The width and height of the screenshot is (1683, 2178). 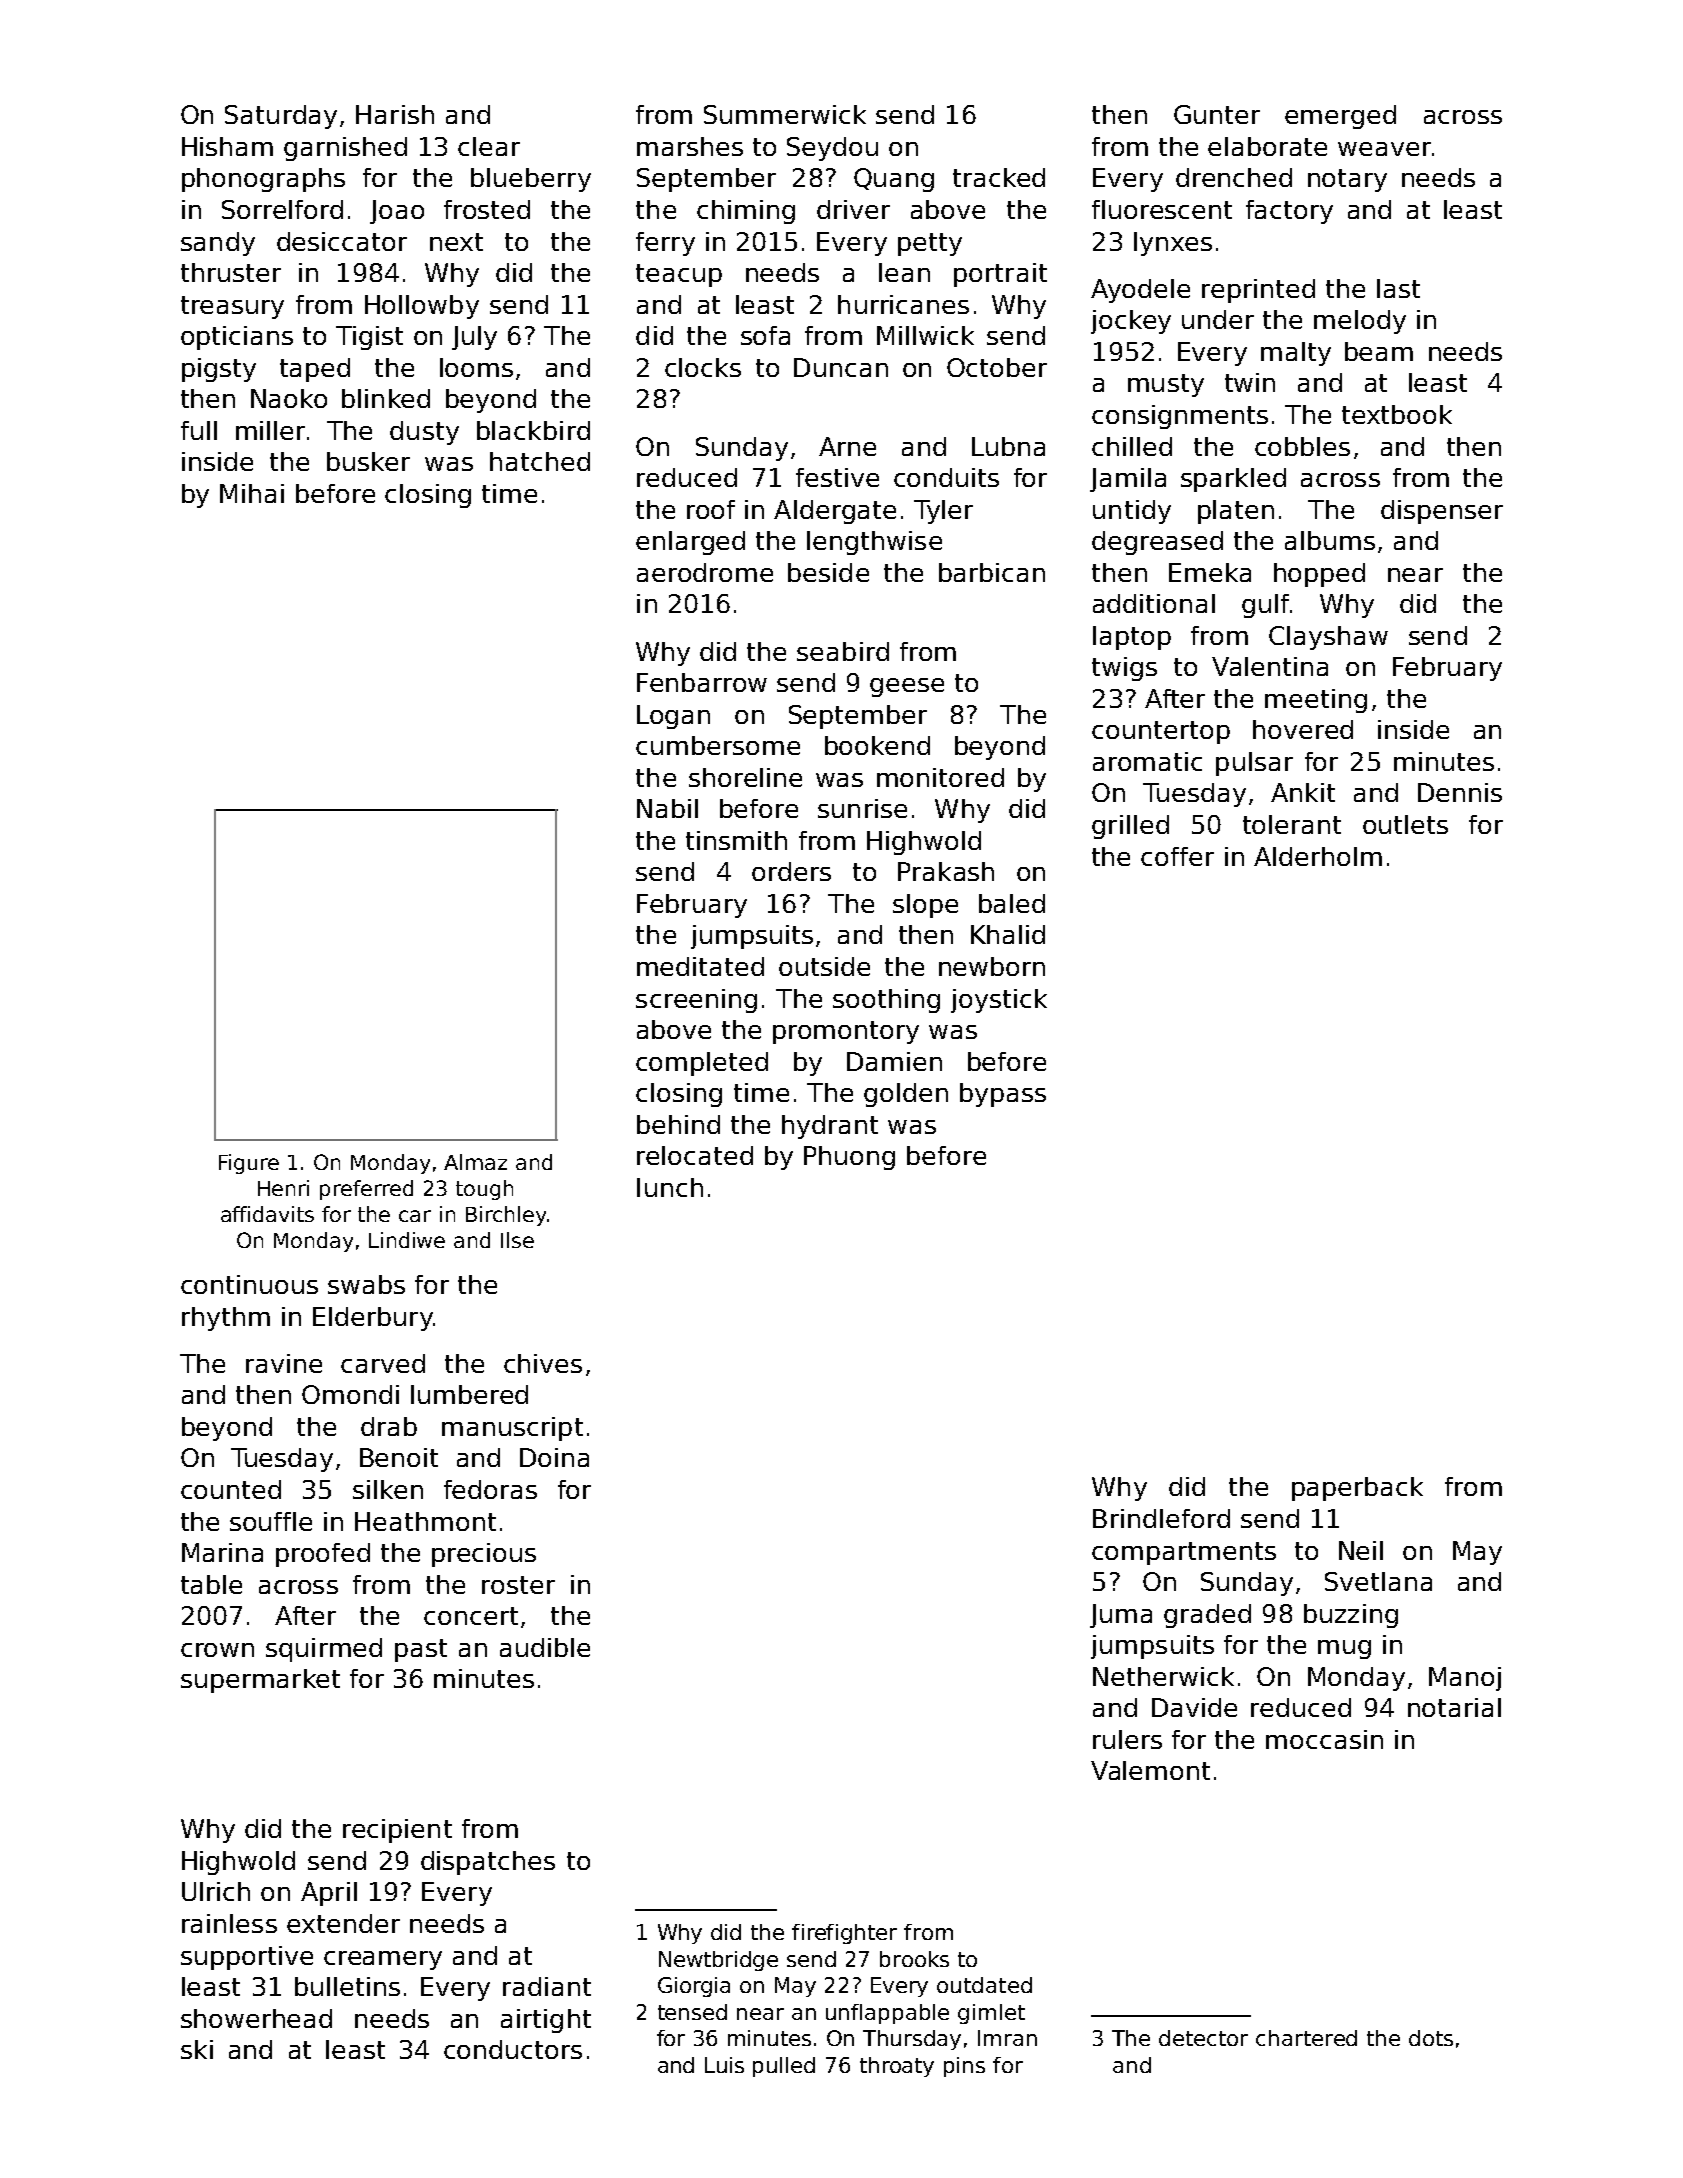 I want to click on Luis, so click(x=724, y=2065).
